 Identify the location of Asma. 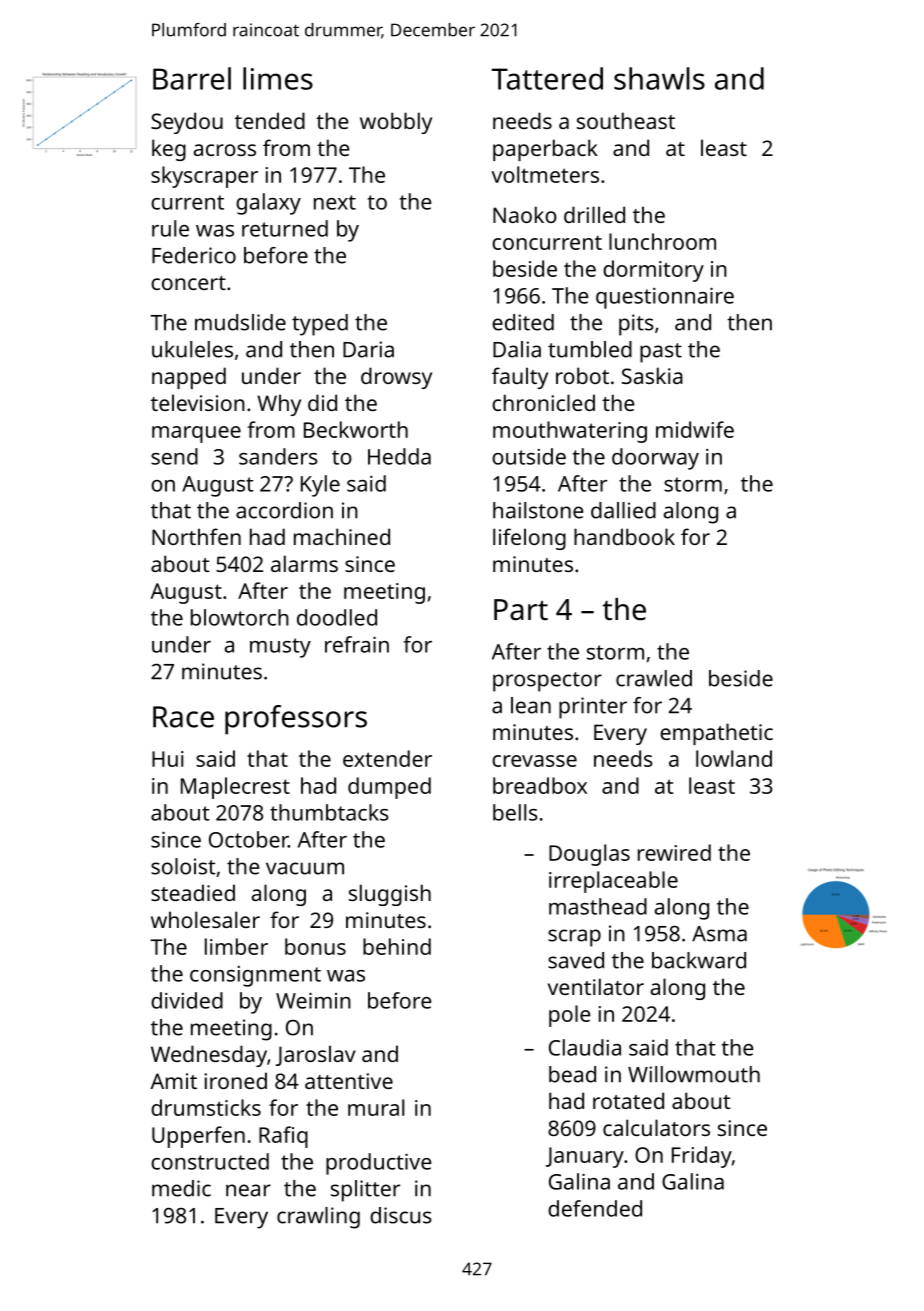
(719, 934).
